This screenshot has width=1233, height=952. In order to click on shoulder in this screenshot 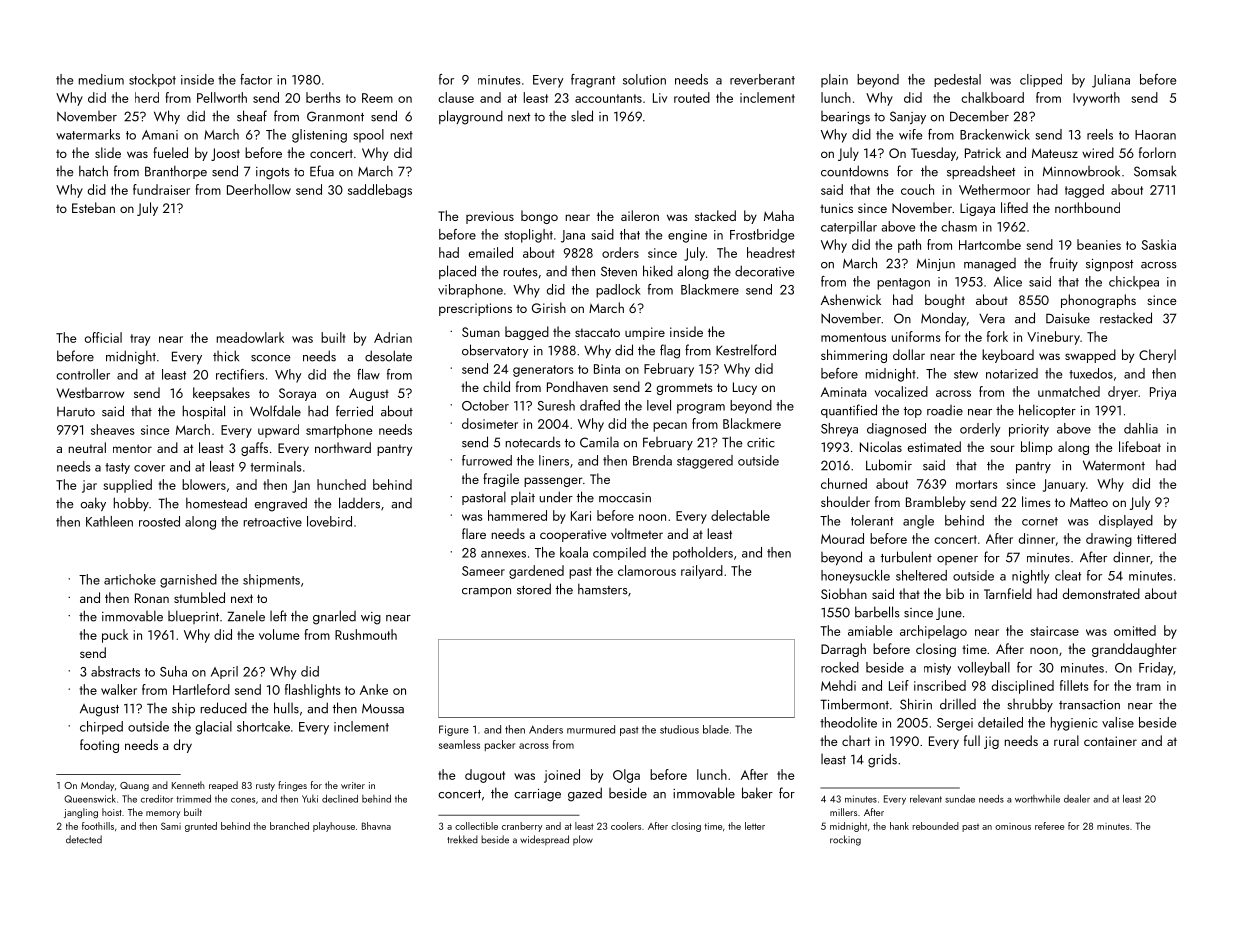, I will do `click(845, 501)`.
